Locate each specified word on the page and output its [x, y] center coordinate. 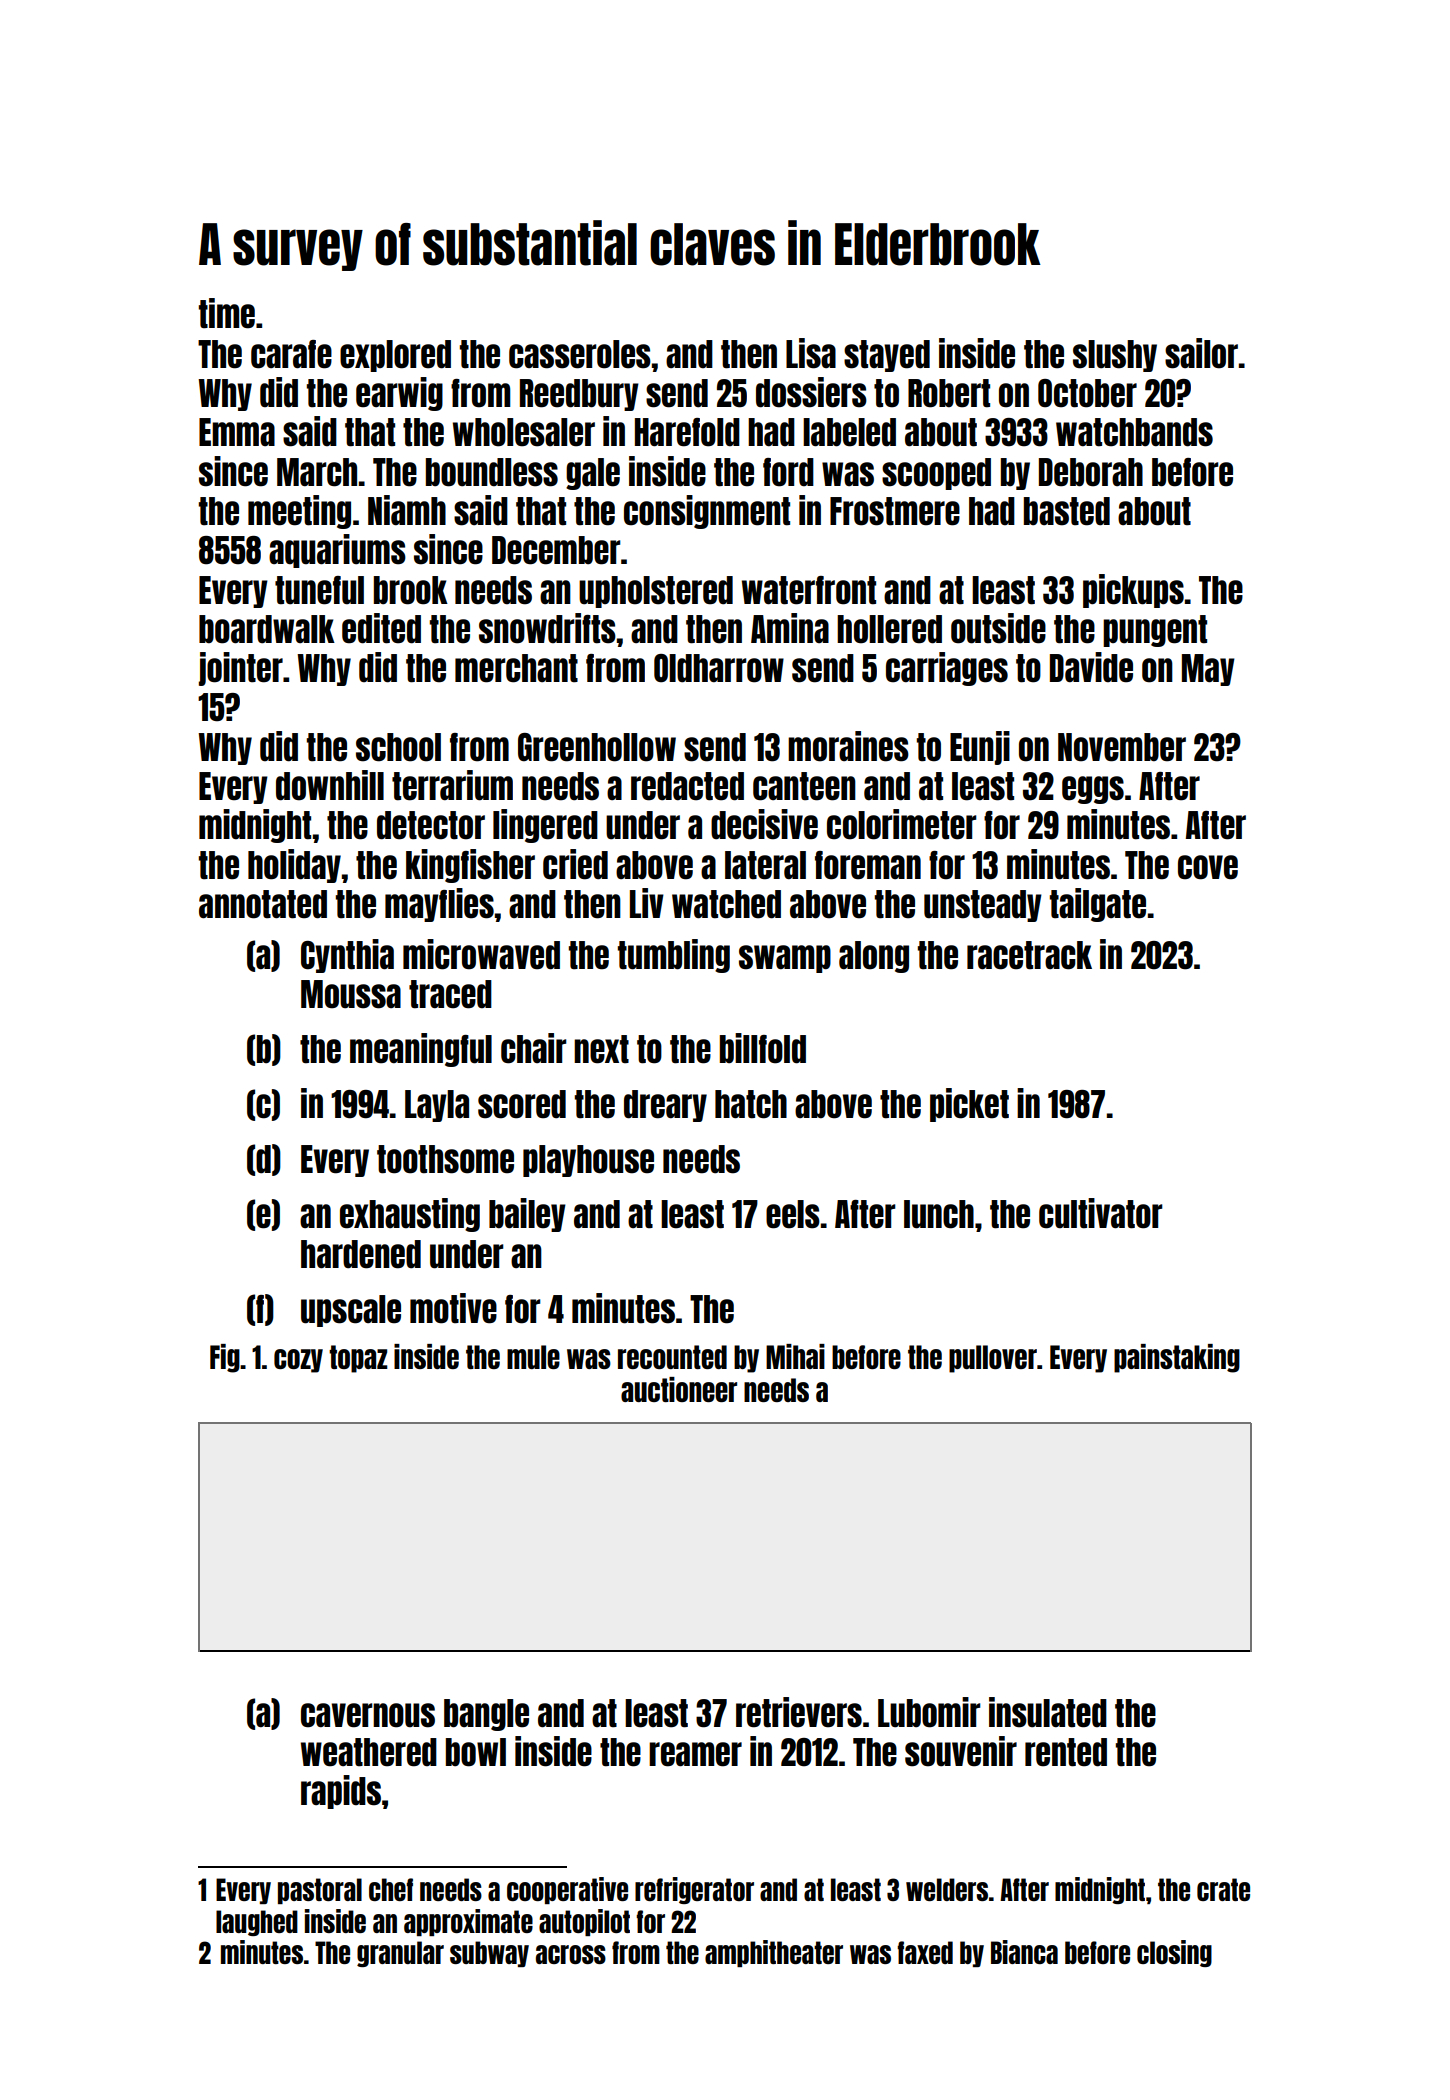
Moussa [351, 994]
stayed [887, 356]
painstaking [1177, 1358]
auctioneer [679, 1389]
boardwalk [267, 629]
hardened [361, 1254]
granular [400, 1954]
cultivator [1101, 1213]
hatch [751, 1104]
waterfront [809, 590]
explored [395, 356]
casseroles [580, 354]
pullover [993, 1359]
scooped [936, 474]
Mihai [795, 1356]
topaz [358, 1359]
